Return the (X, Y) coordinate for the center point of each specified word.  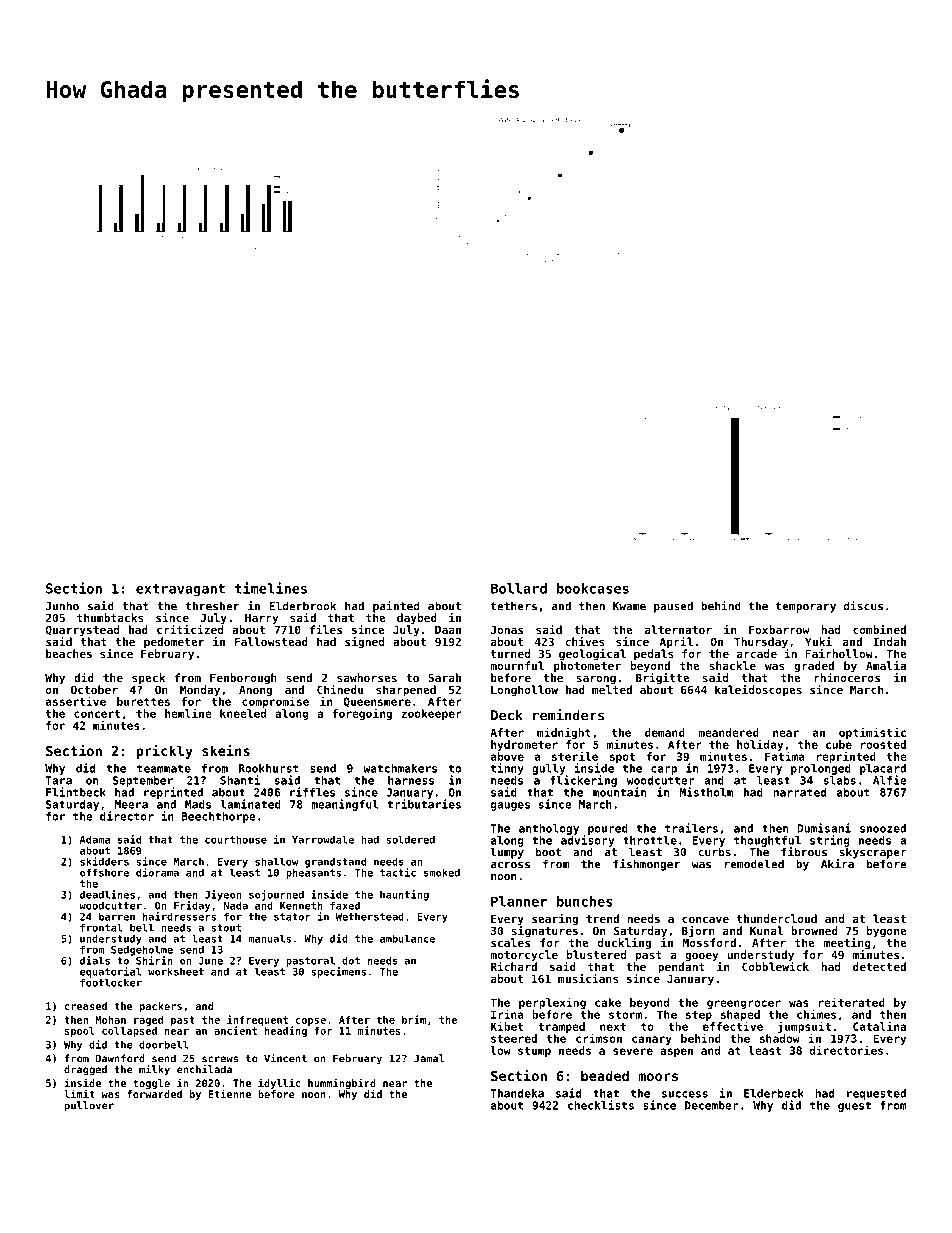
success (685, 1094)
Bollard (519, 588)
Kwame (629, 606)
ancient (235, 1030)
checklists (601, 1105)
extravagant (180, 590)
